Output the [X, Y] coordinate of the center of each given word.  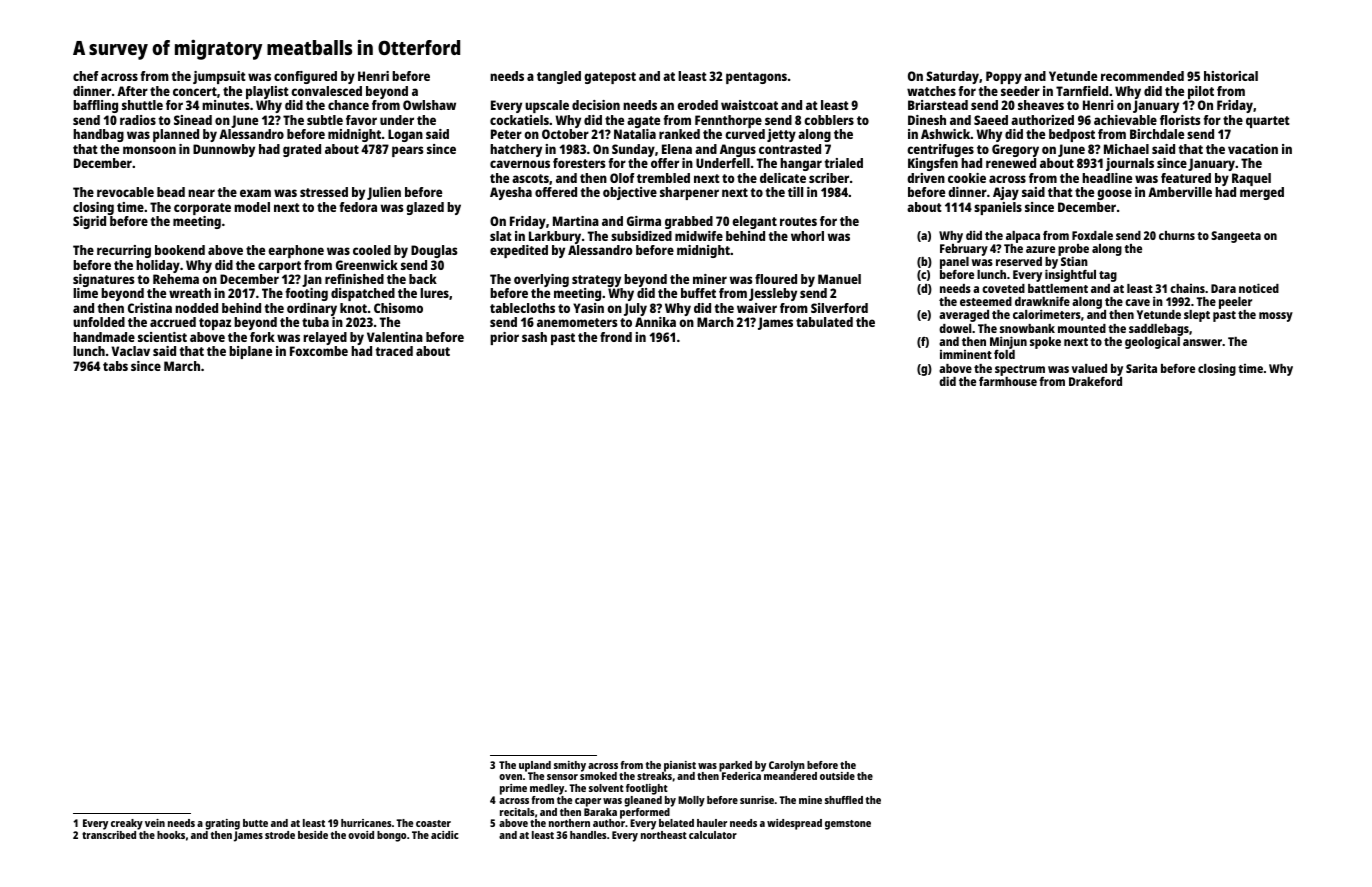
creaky [127, 824]
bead [171, 192]
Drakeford [1095, 381]
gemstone [848, 825]
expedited [519, 251]
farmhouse [1008, 381]
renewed [1011, 163]
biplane [250, 352]
